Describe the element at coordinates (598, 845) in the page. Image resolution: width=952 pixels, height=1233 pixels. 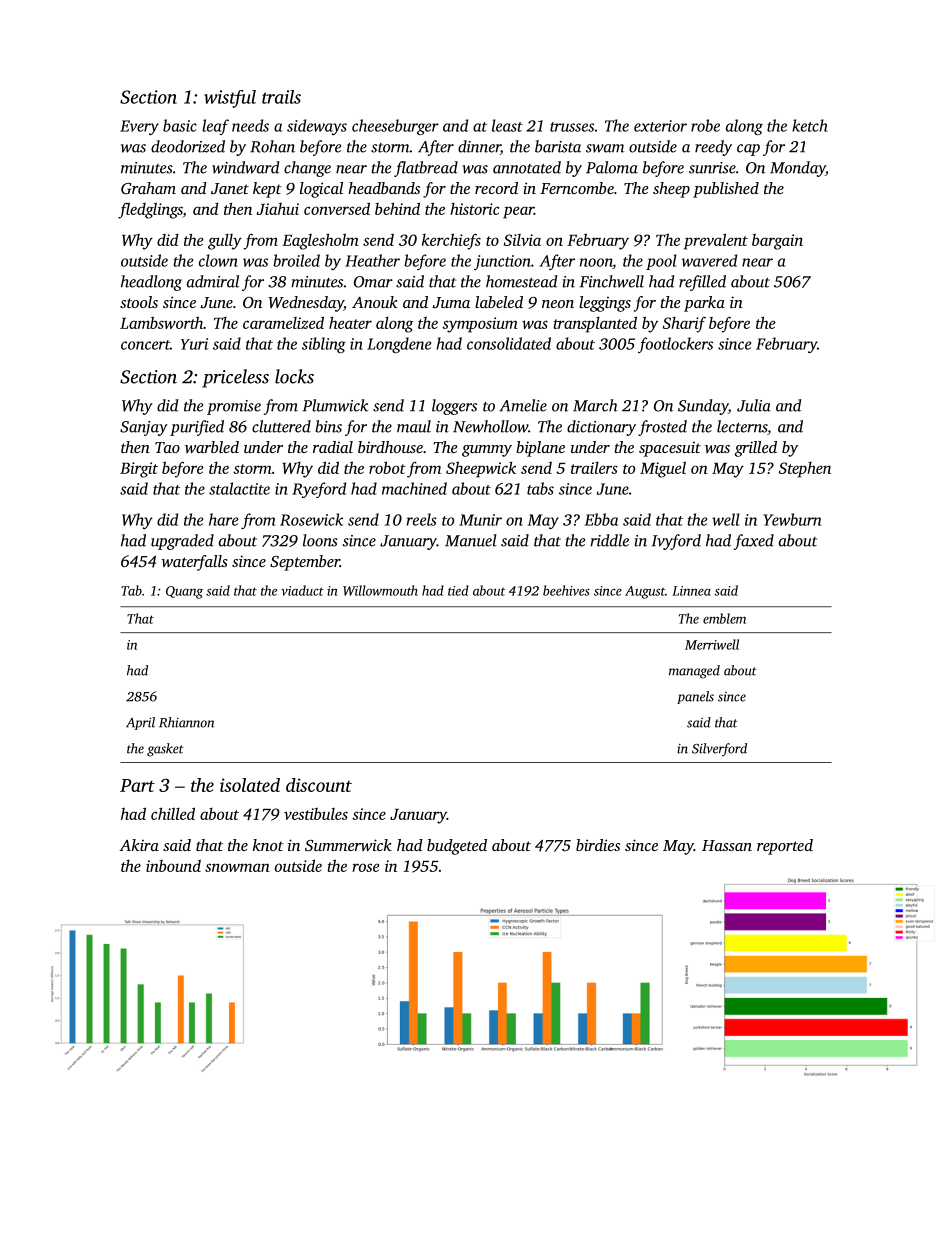
I see `birdies` at that location.
